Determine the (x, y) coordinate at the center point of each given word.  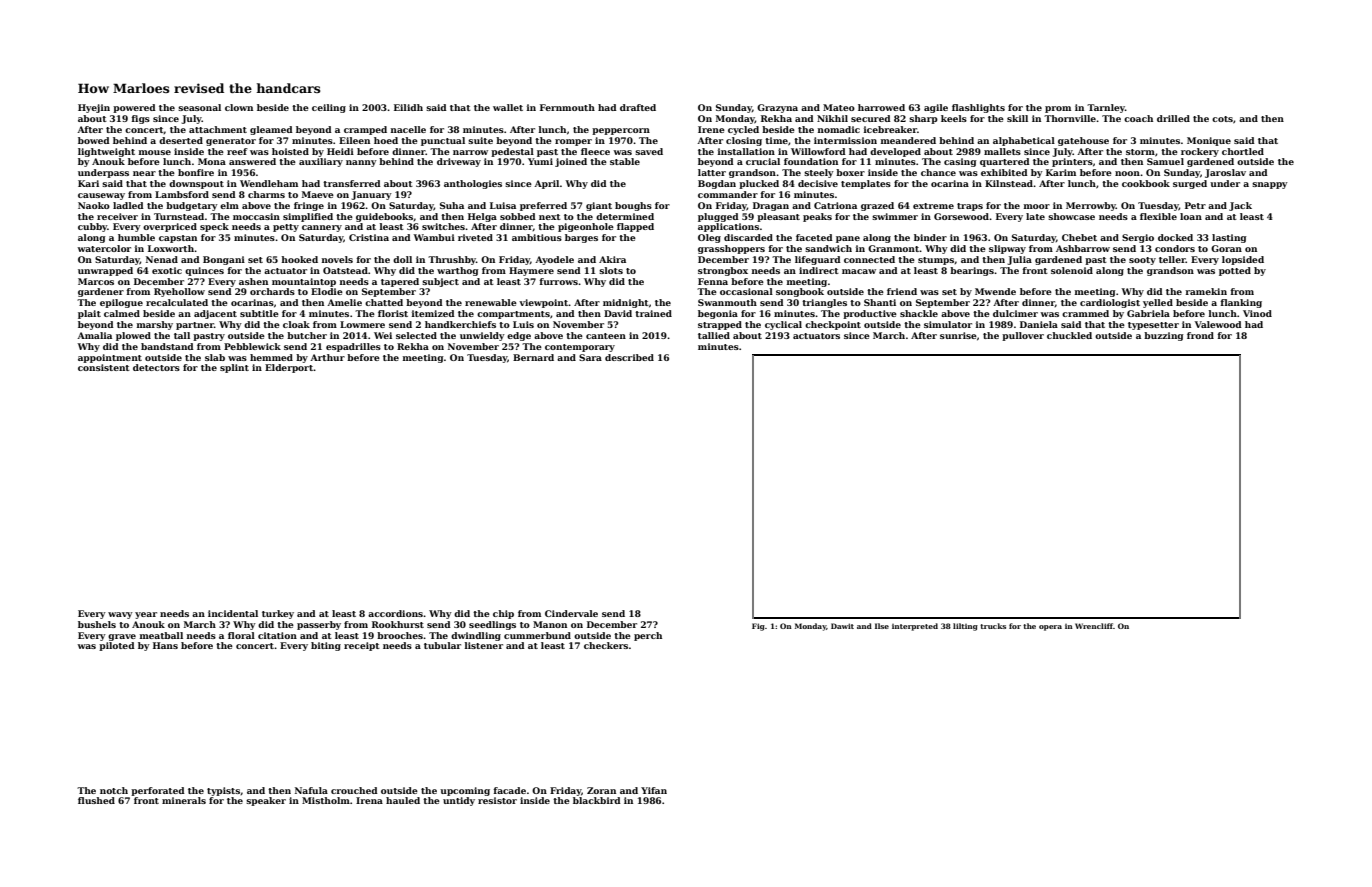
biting (326, 646)
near (144, 173)
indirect (819, 270)
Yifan (654, 790)
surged (1190, 184)
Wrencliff (1094, 626)
